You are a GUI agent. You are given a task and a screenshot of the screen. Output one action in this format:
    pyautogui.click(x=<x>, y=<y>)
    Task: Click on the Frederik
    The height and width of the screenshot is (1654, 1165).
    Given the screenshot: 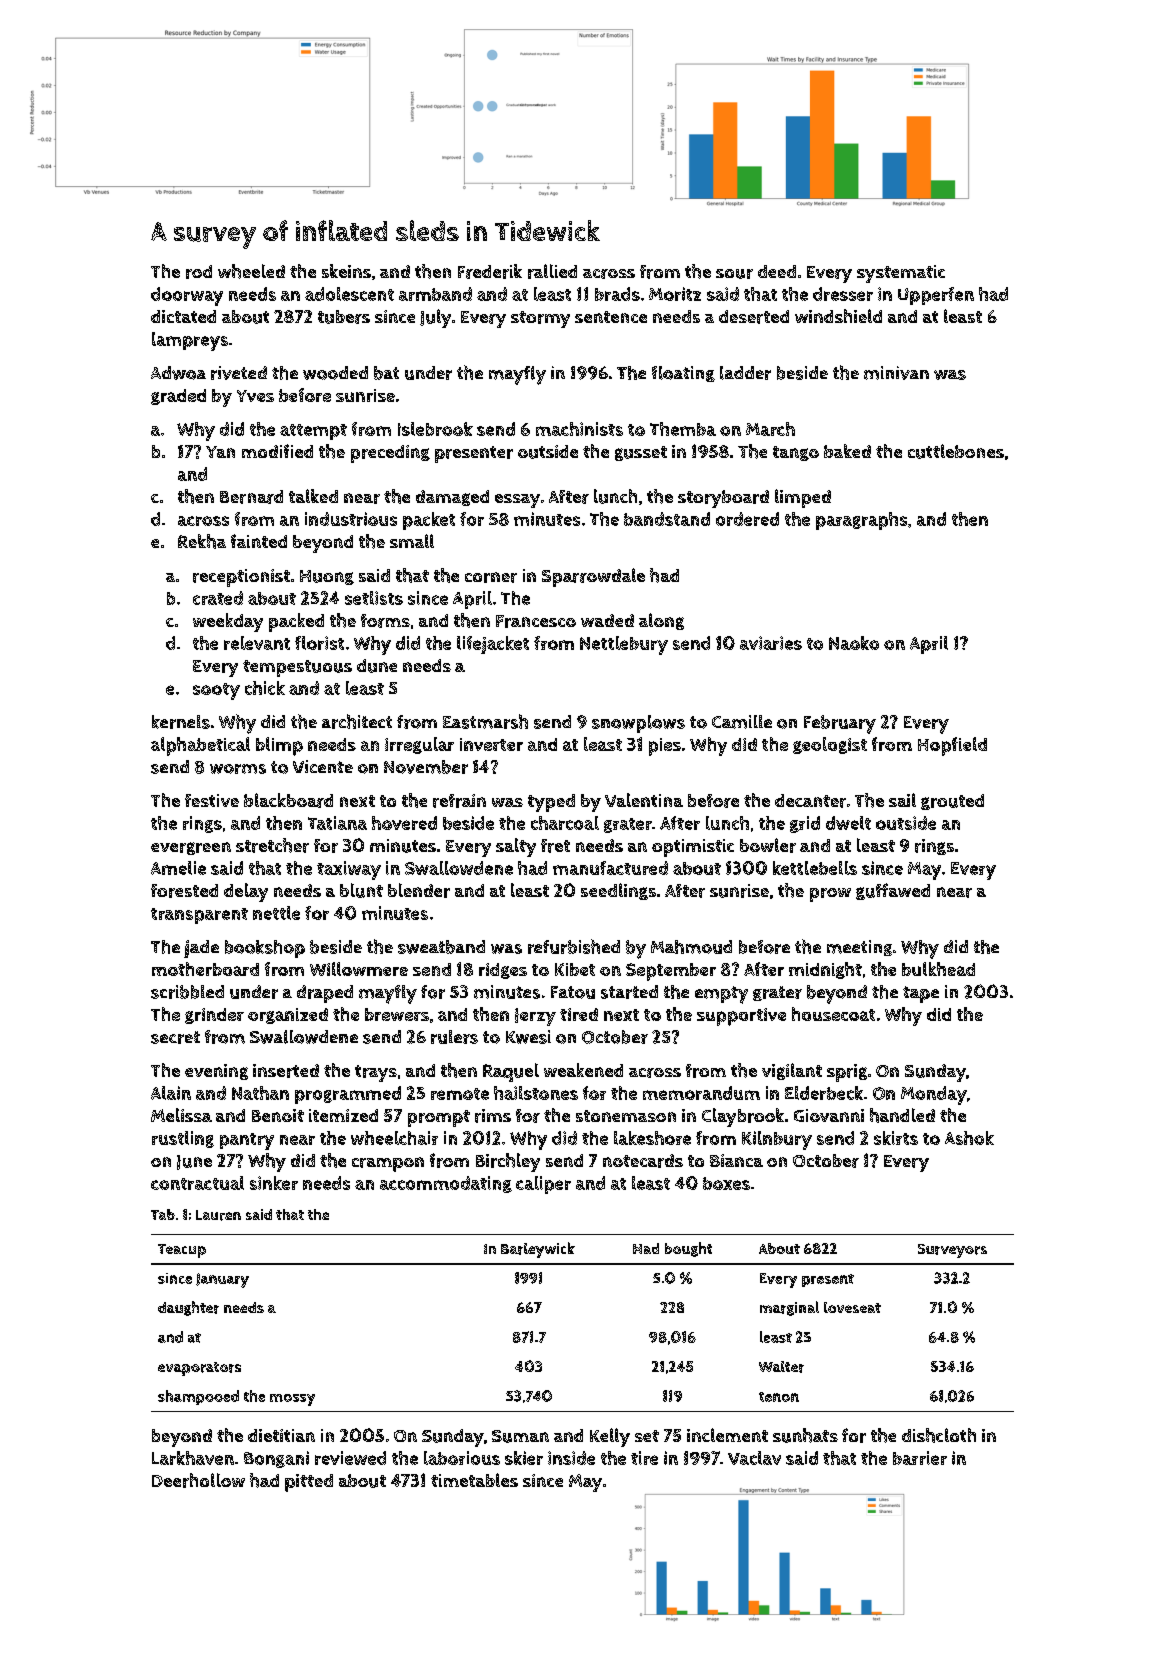 What is the action you would take?
    pyautogui.click(x=490, y=271)
